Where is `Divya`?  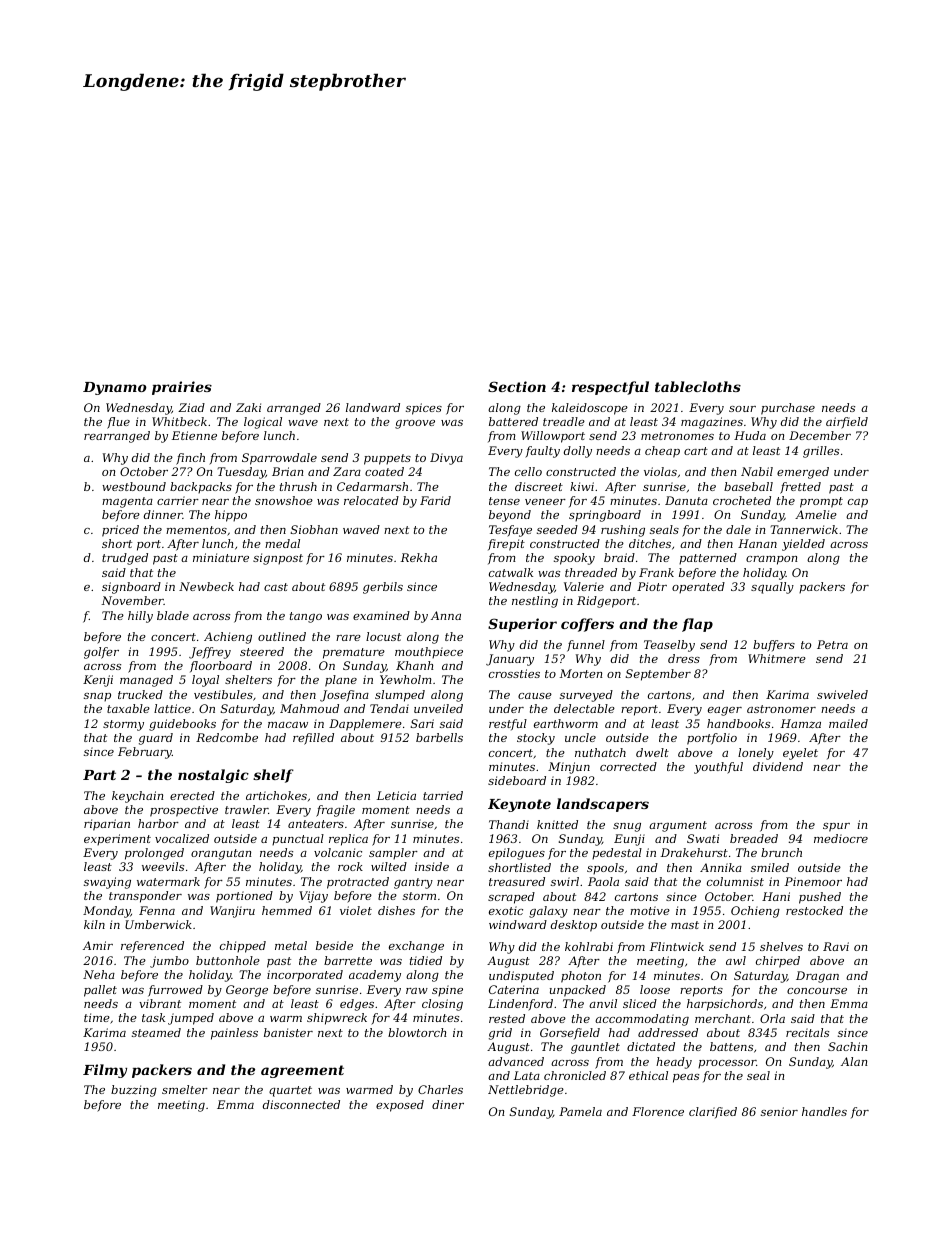 Divya is located at coordinates (446, 459).
